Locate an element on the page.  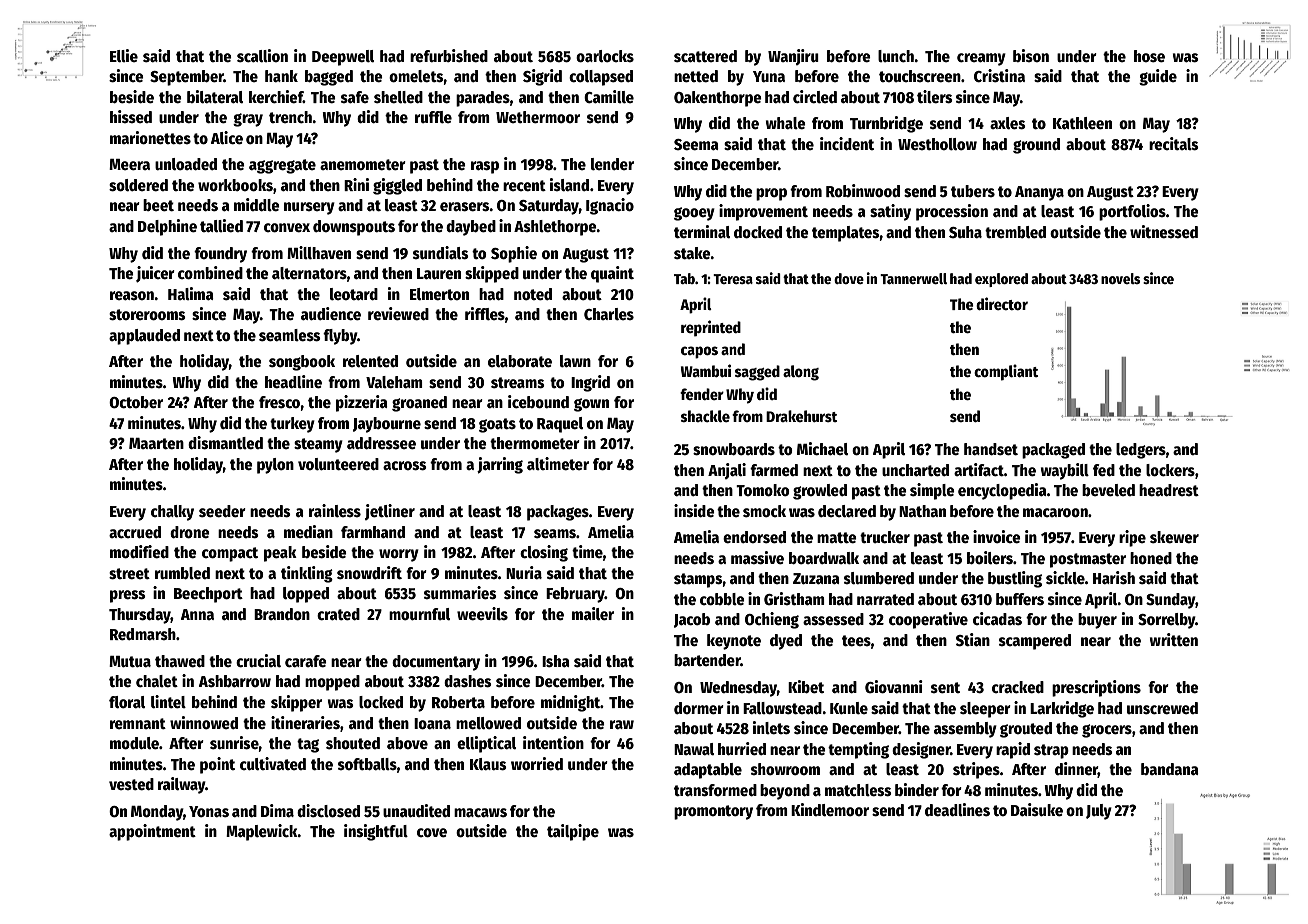
sunrise is located at coordinates (234, 742).
